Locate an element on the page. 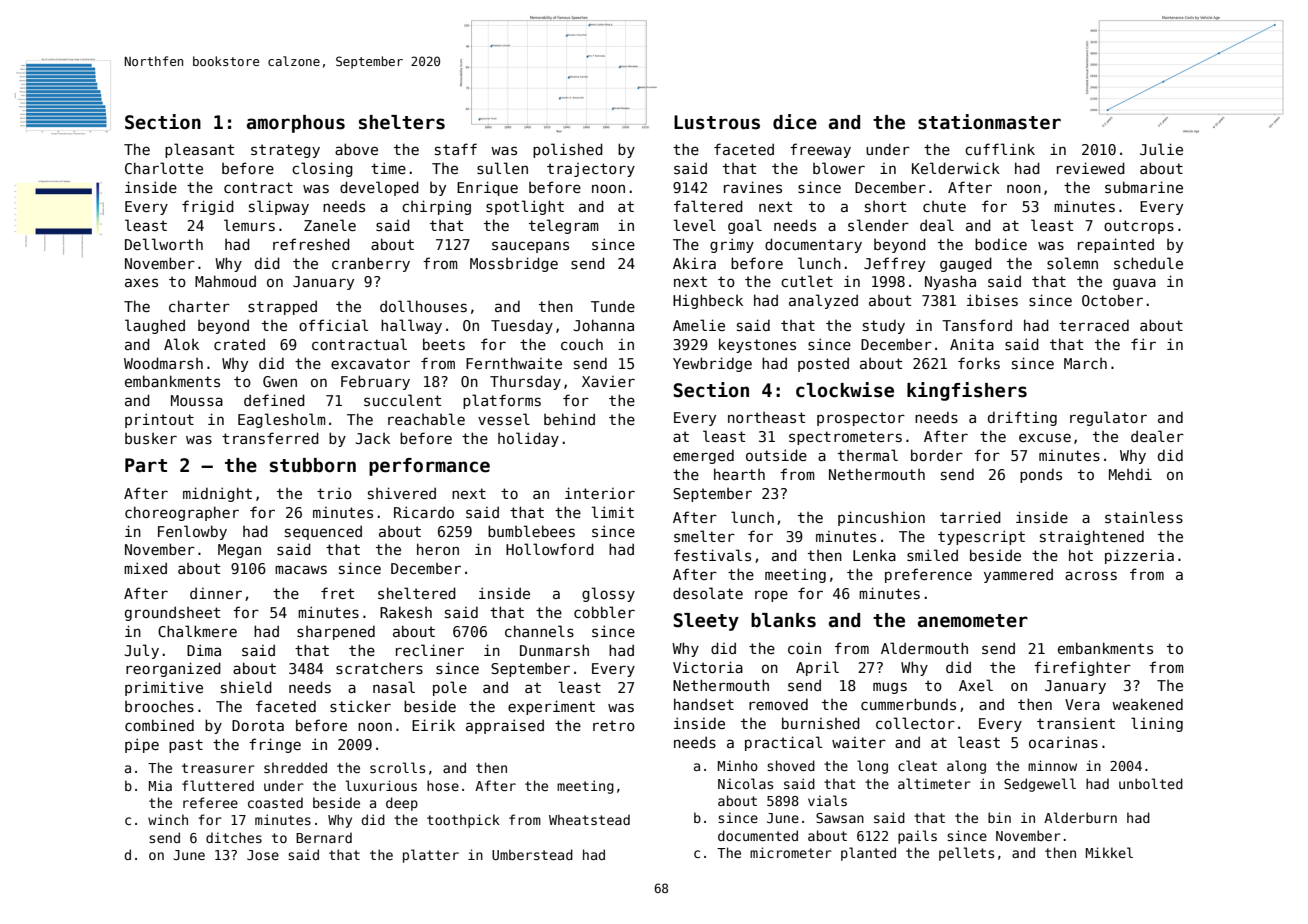 The height and width of the image is (924, 1308). cutlet is located at coordinates (807, 281).
